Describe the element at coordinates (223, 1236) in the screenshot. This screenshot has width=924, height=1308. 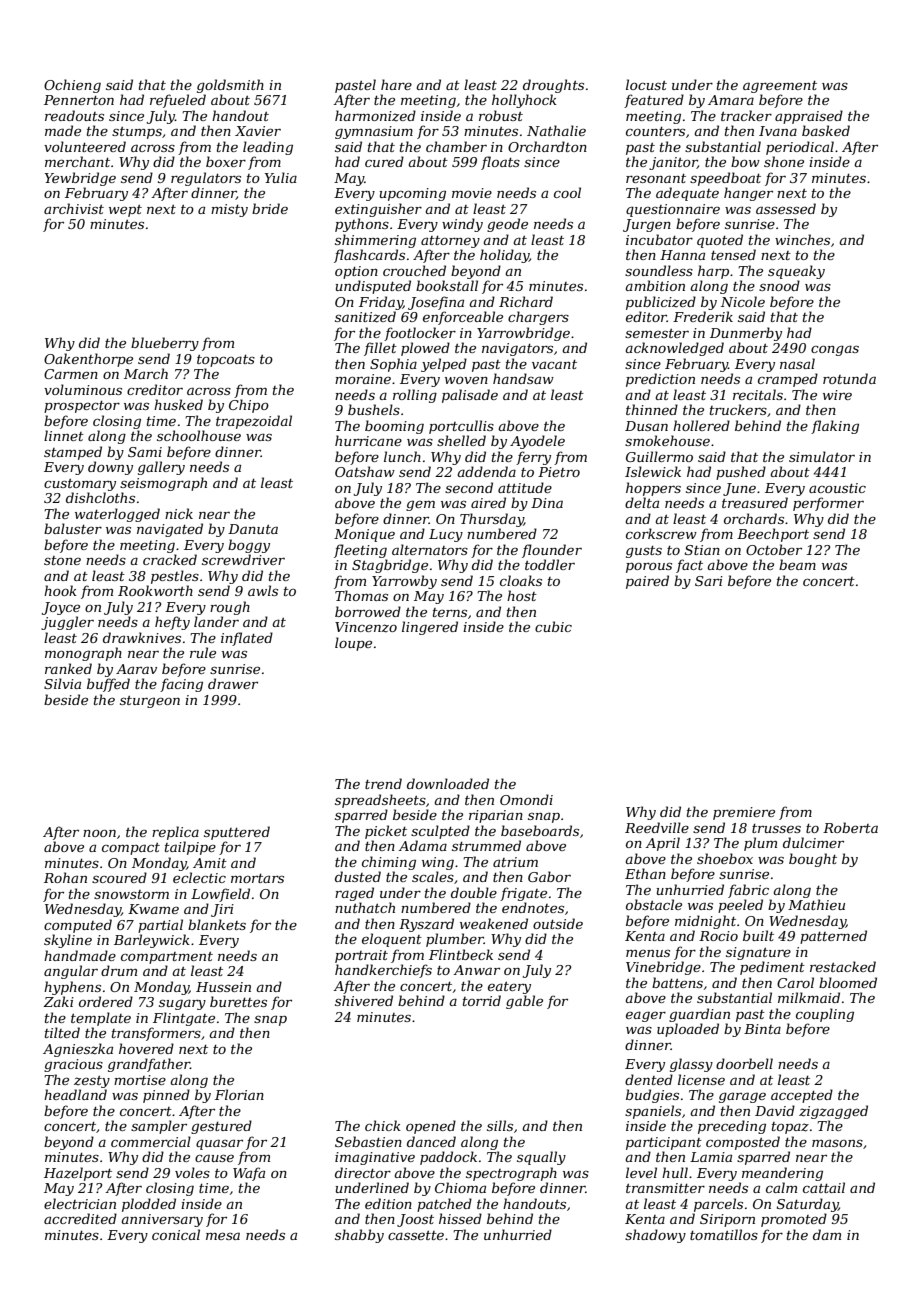
I see `mesa` at that location.
